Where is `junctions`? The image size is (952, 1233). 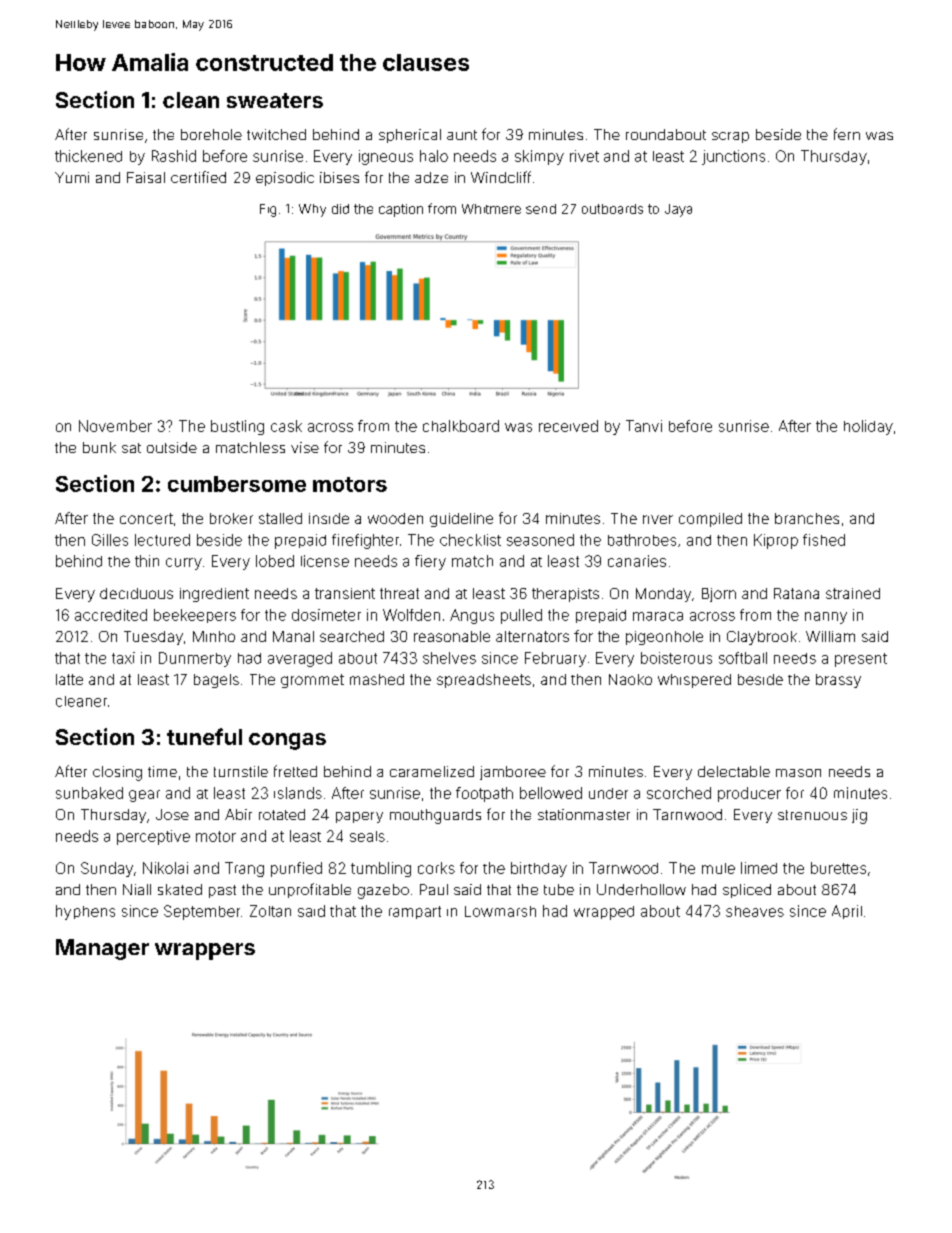 junctions is located at coordinates (733, 157).
